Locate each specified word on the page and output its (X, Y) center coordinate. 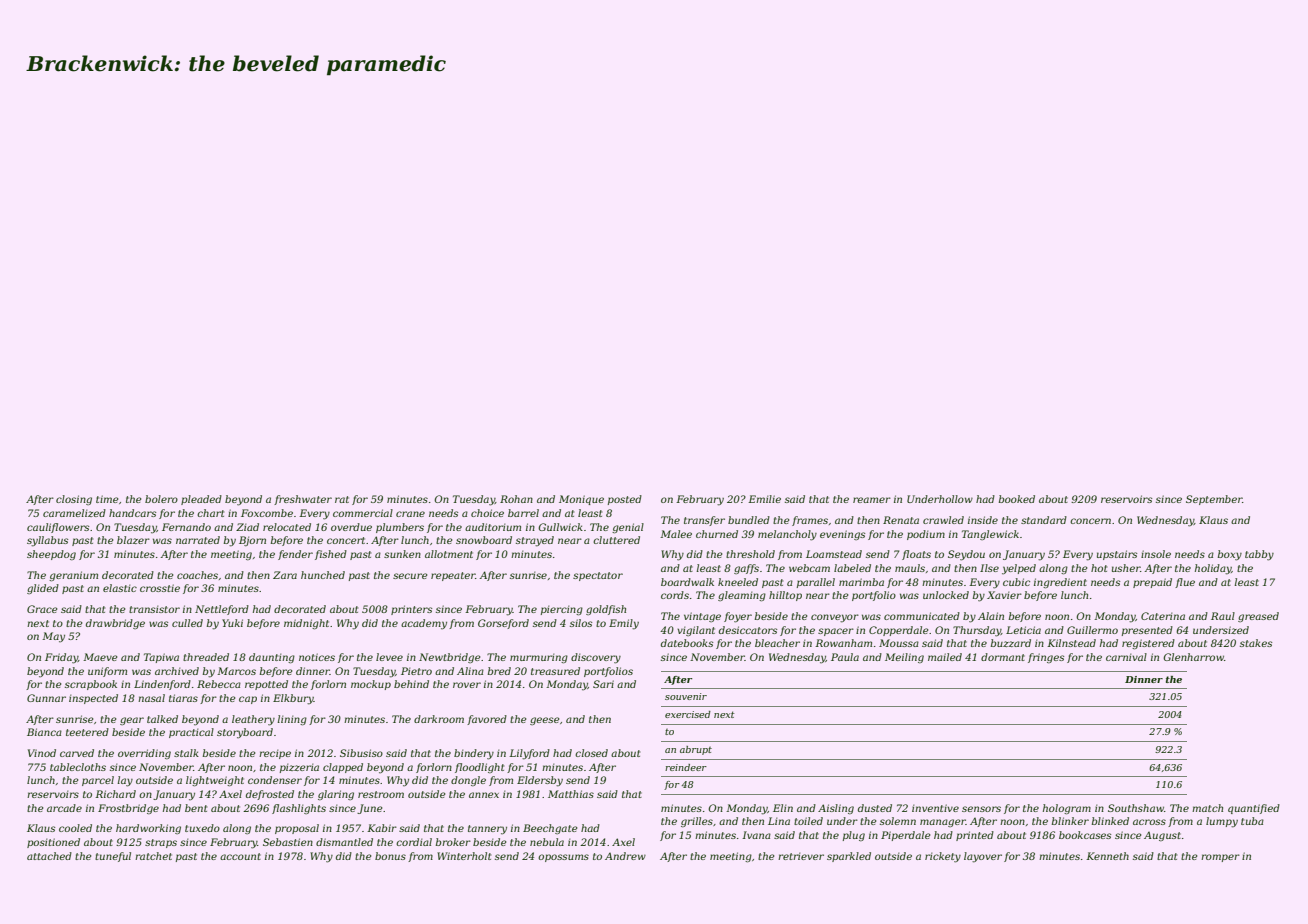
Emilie (764, 499)
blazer (133, 540)
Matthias (571, 794)
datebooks (687, 643)
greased (1258, 617)
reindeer (686, 767)
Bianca (44, 732)
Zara (285, 575)
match (1207, 808)
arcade (64, 808)
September (1214, 500)
